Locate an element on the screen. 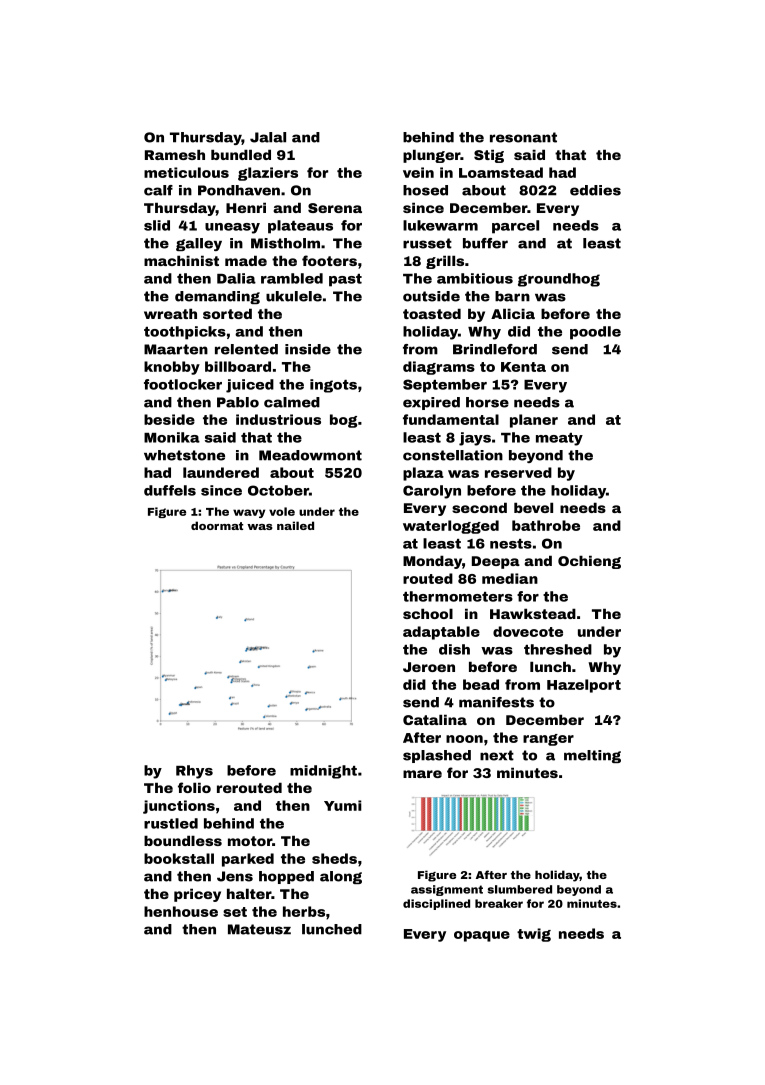  folio is located at coordinates (194, 787).
